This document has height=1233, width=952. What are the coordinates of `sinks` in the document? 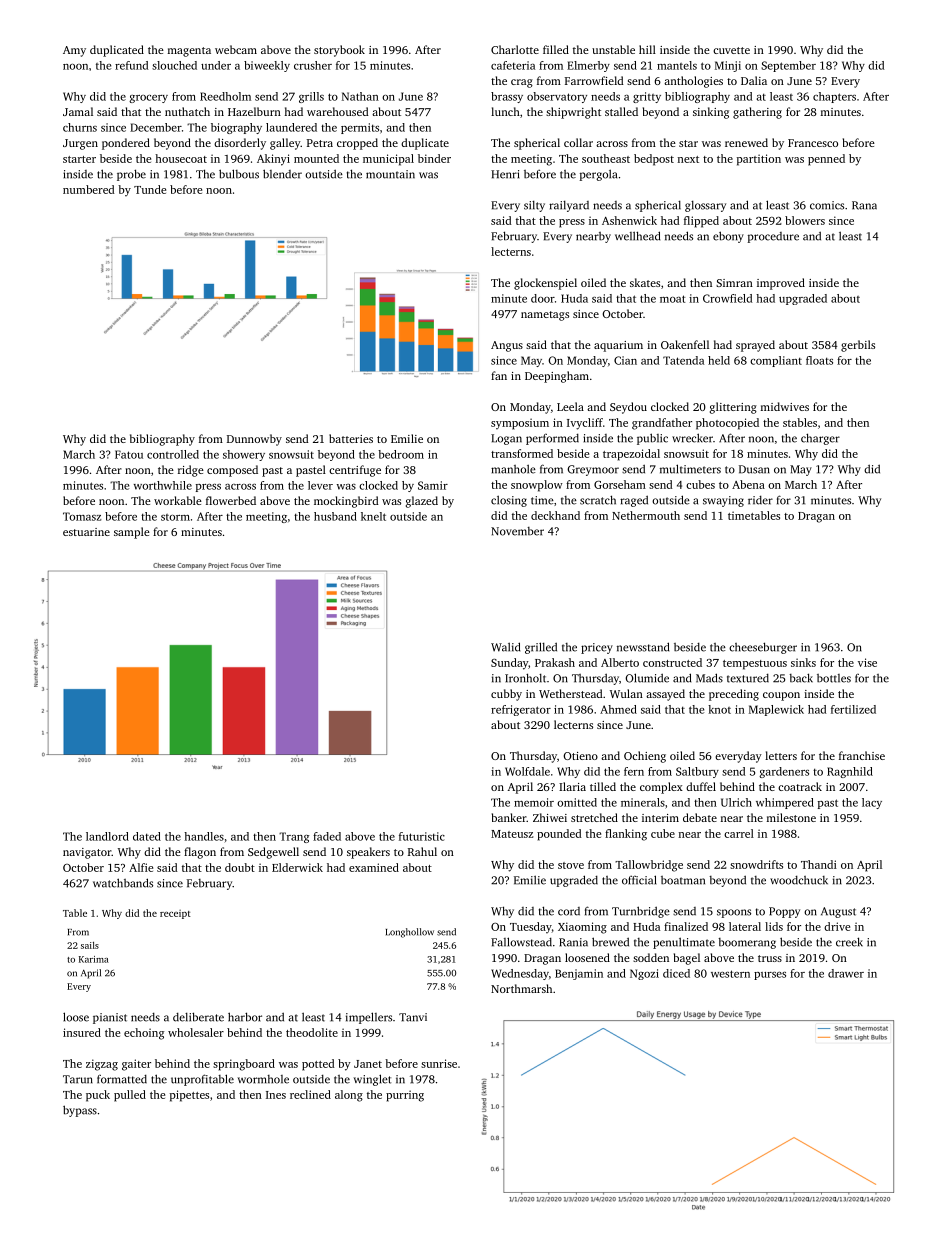 It's located at (803, 662).
